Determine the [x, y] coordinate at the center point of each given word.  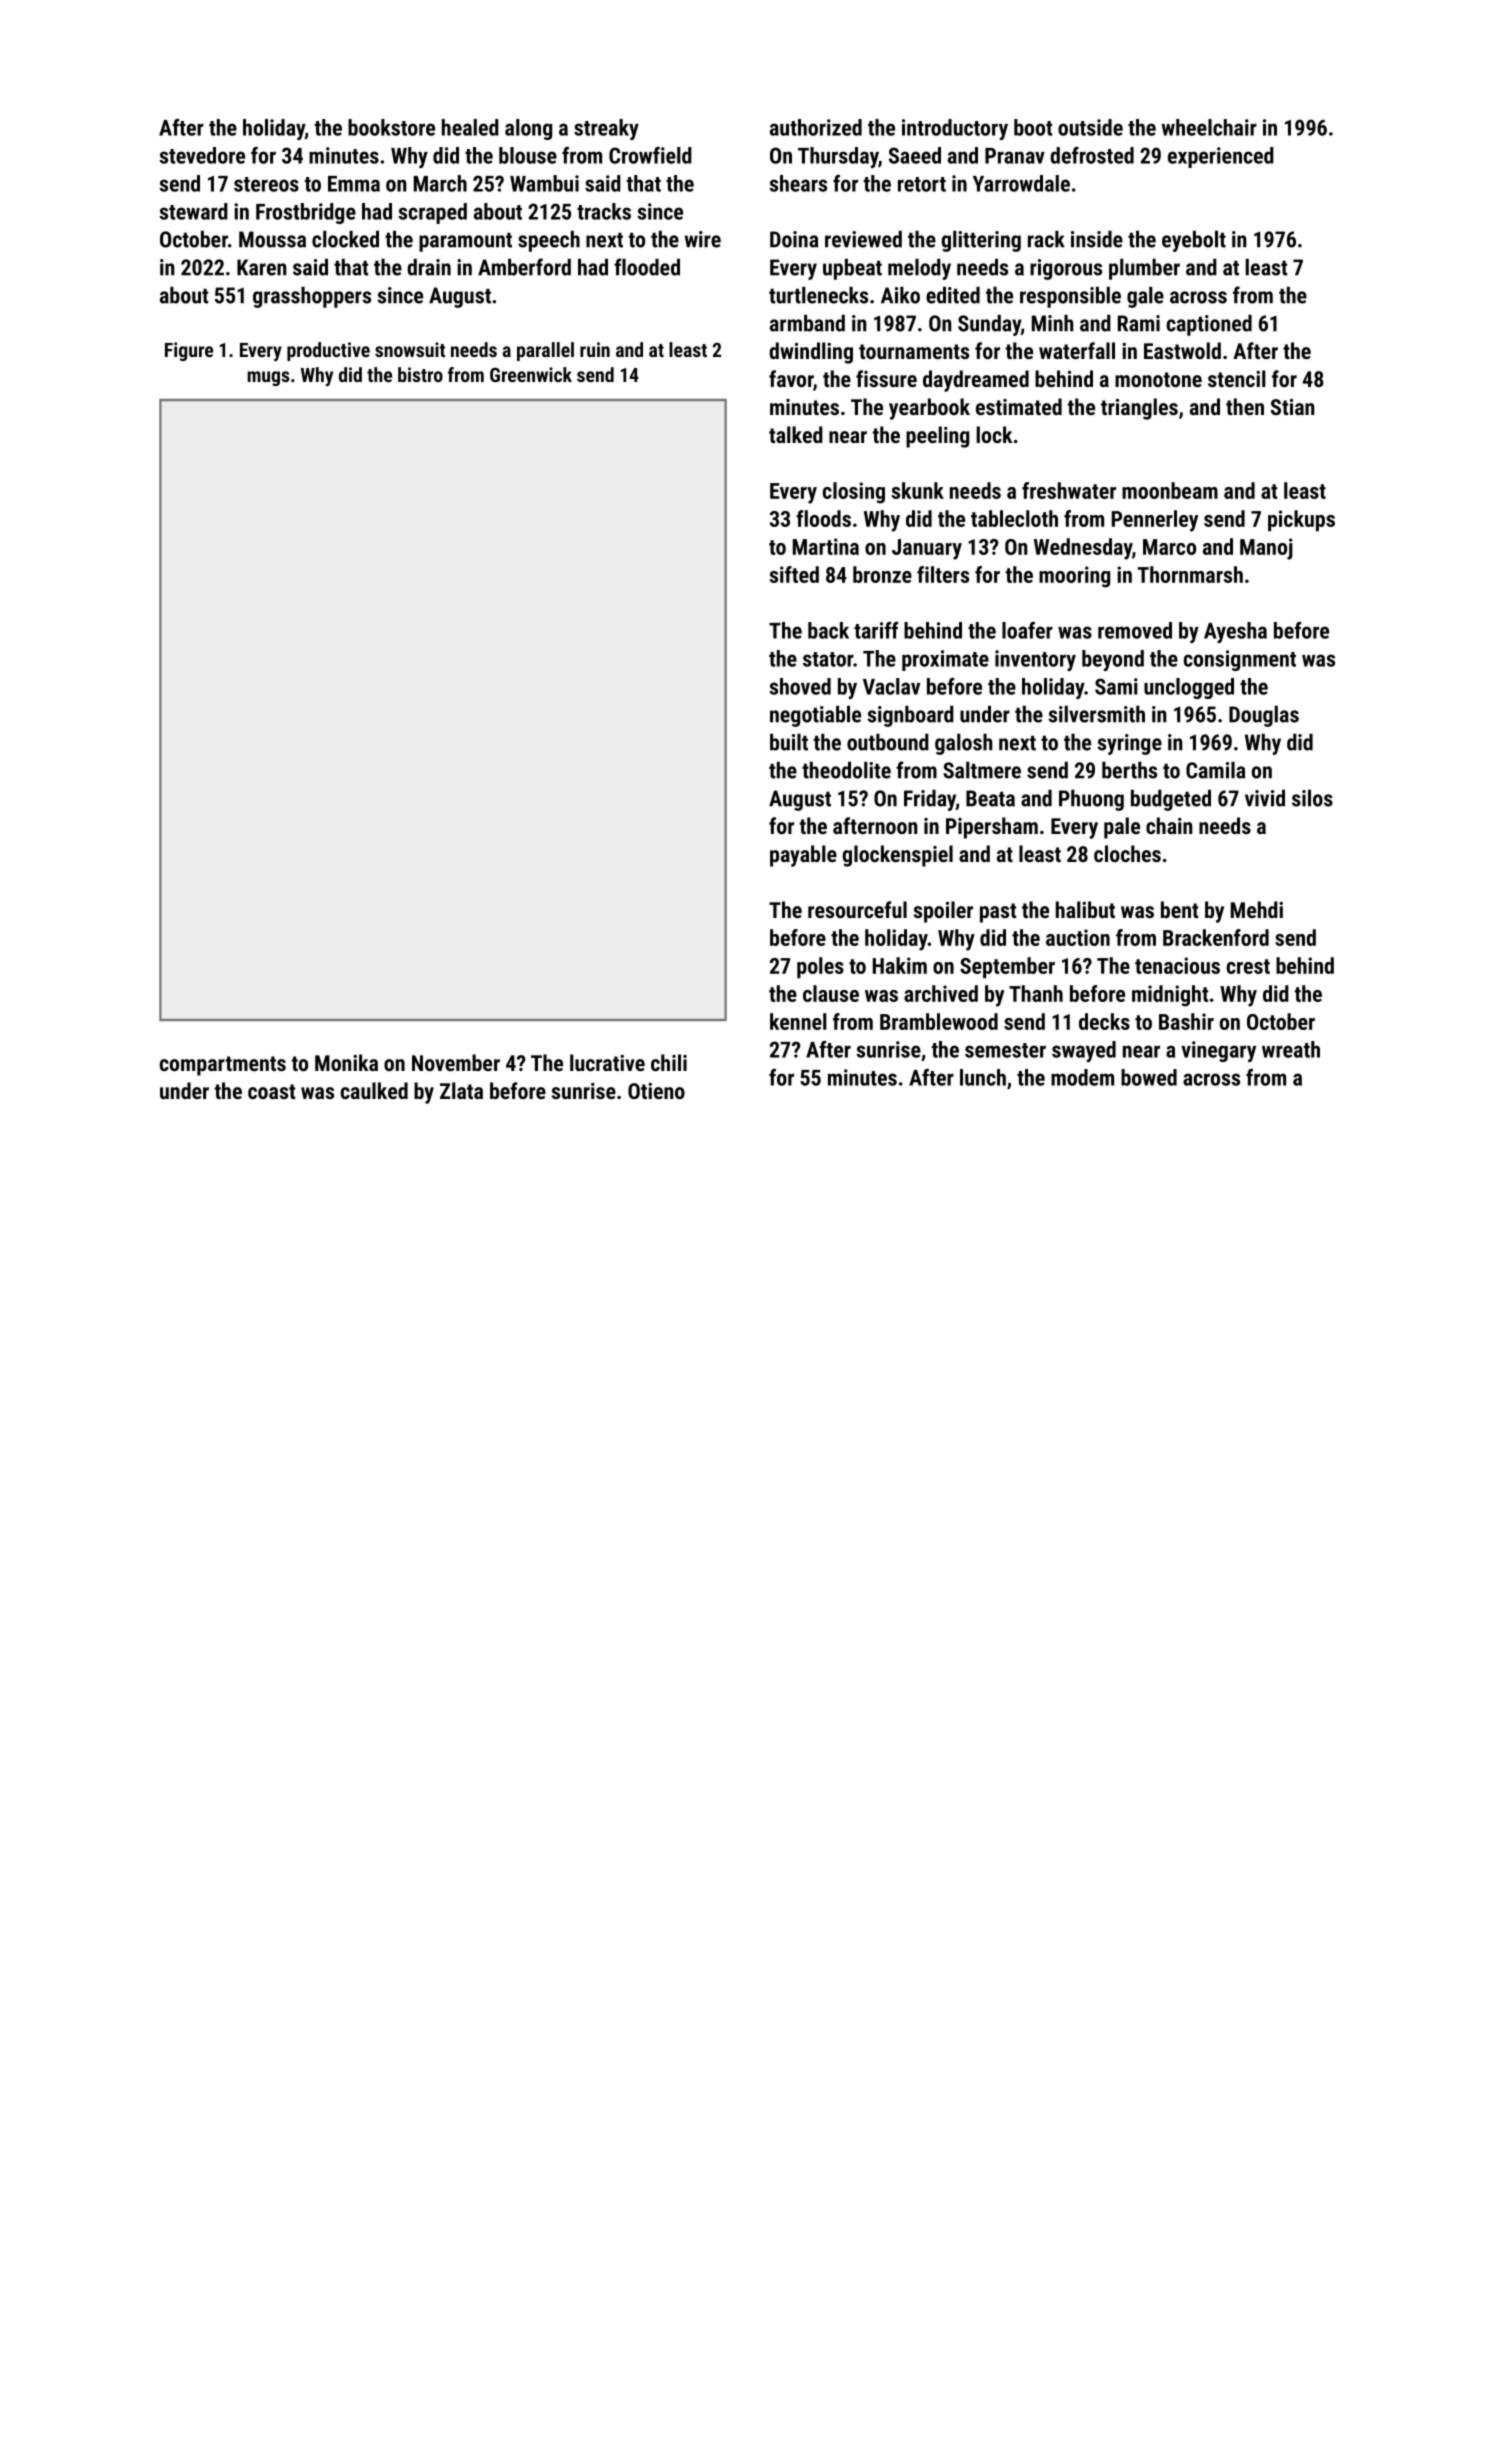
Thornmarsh [1190, 574]
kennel [798, 1021]
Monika [346, 1062]
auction [1078, 937]
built [789, 742]
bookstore [391, 127]
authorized [816, 127]
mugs [268, 378]
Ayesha [1235, 632]
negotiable [815, 716]
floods [823, 518]
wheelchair [1209, 127]
